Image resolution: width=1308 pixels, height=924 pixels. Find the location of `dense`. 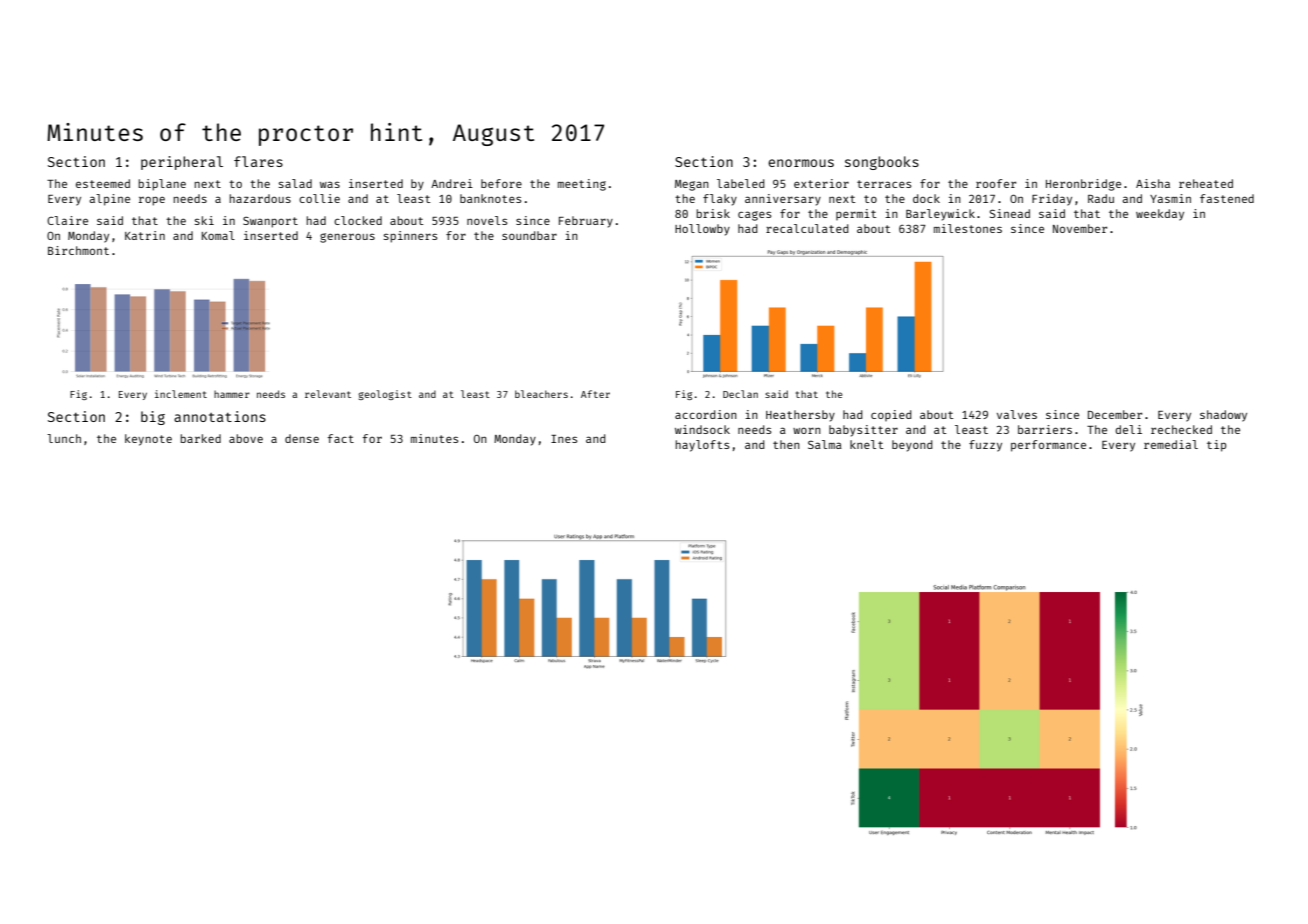

dense is located at coordinates (302, 438).
